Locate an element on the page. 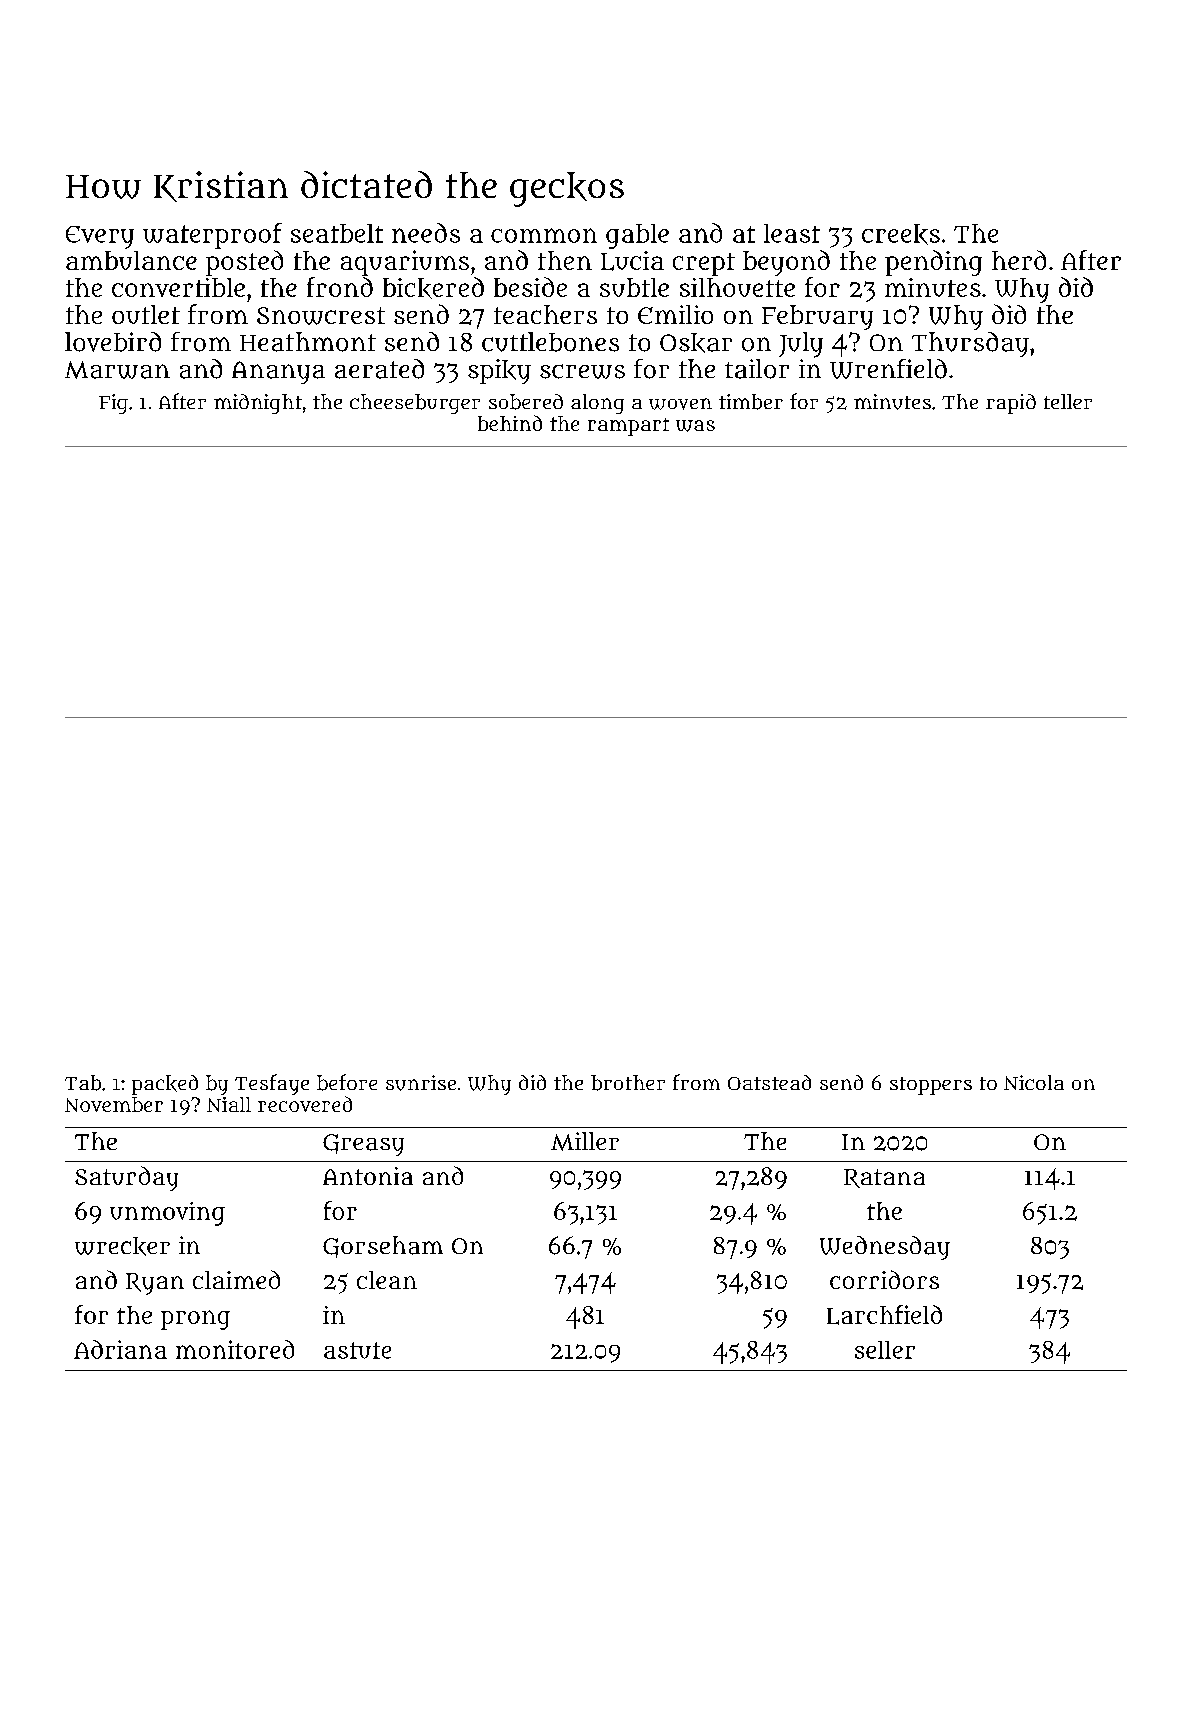 Image resolution: width=1192 pixels, height=1726 pixels. Adriana is located at coordinates (120, 1349).
